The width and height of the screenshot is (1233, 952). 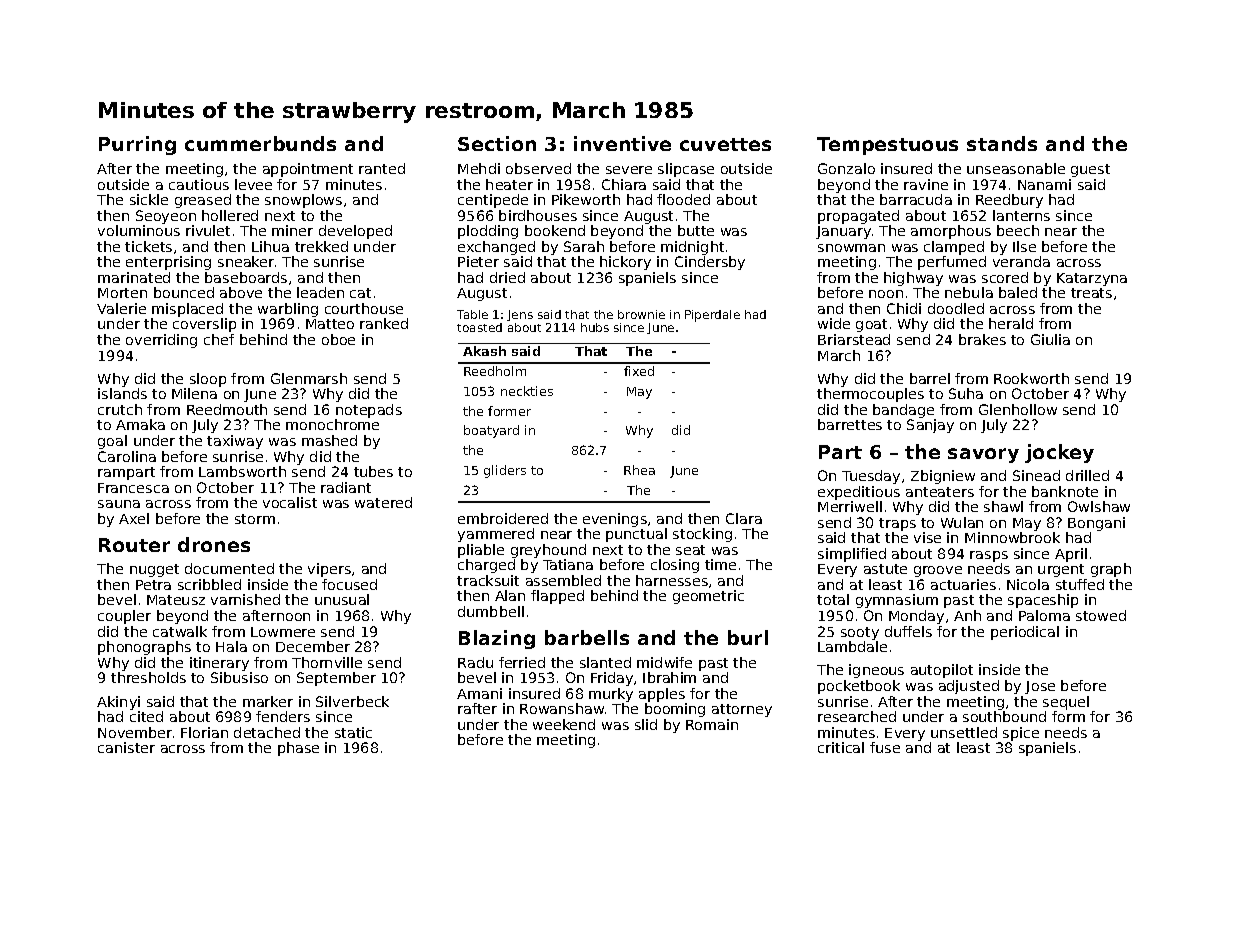 I want to click on Tempestuous, so click(x=887, y=146).
